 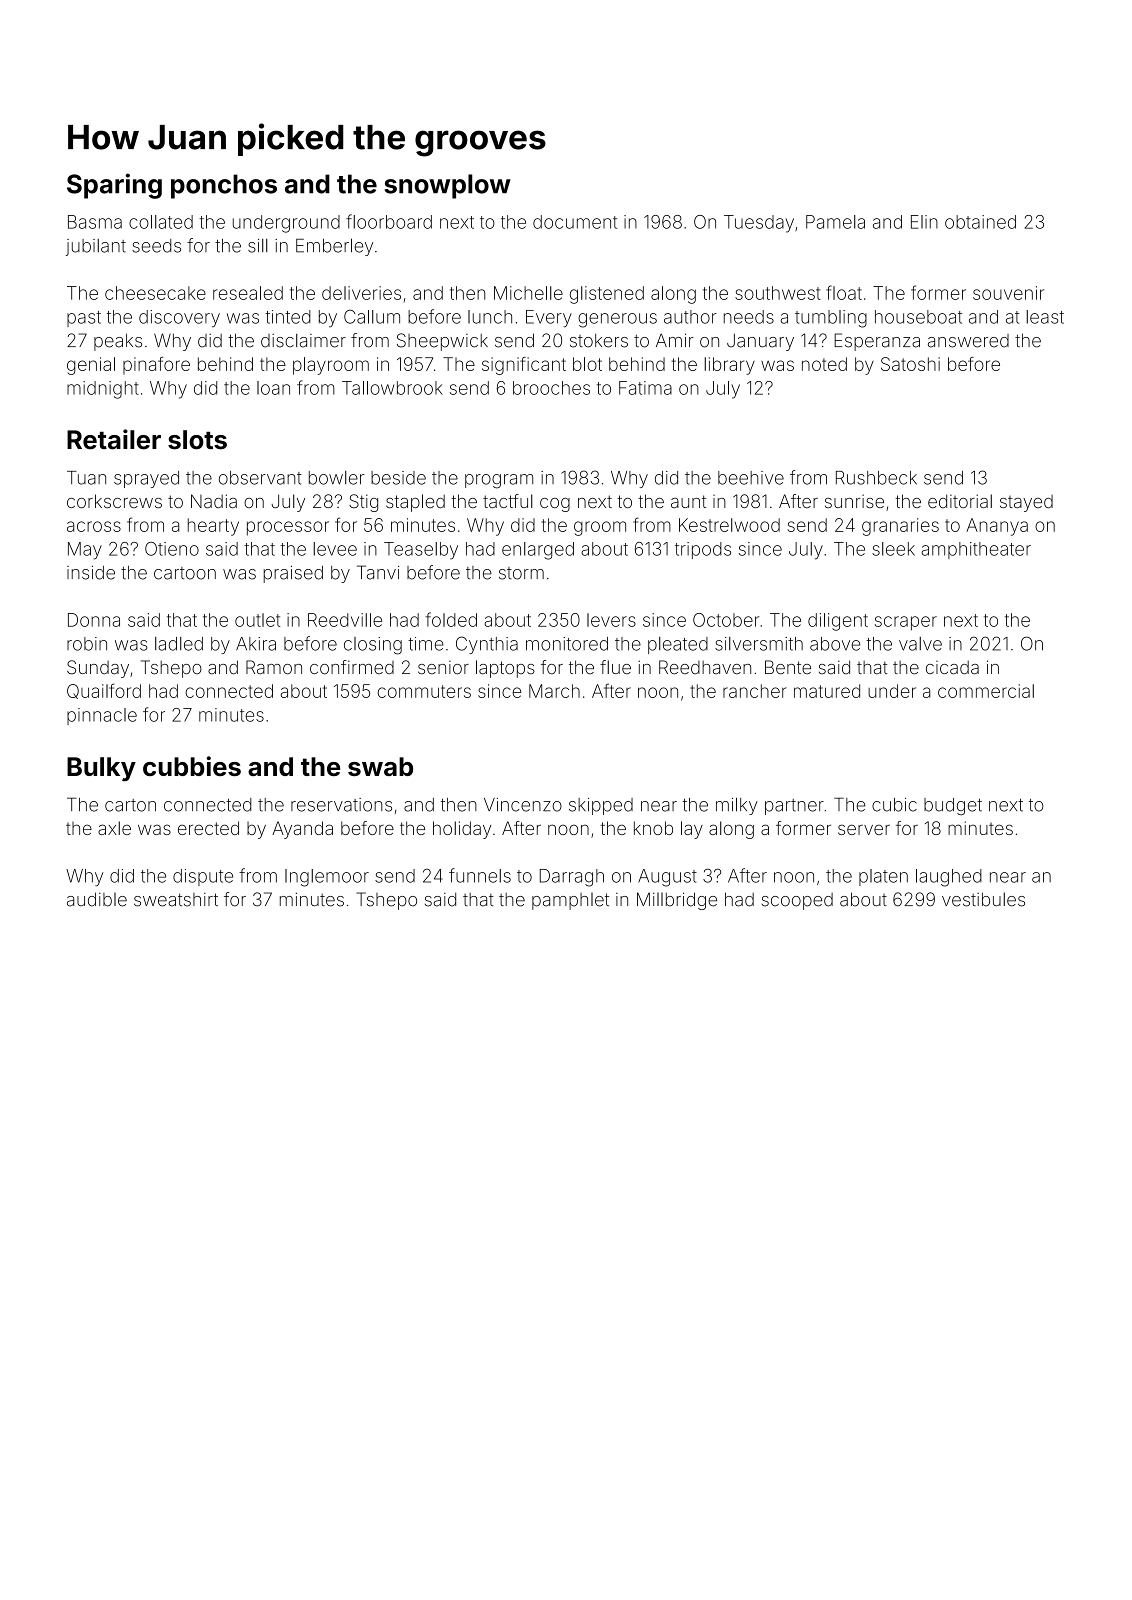 What do you see at coordinates (114, 501) in the screenshot?
I see `corkscrews` at bounding box center [114, 501].
